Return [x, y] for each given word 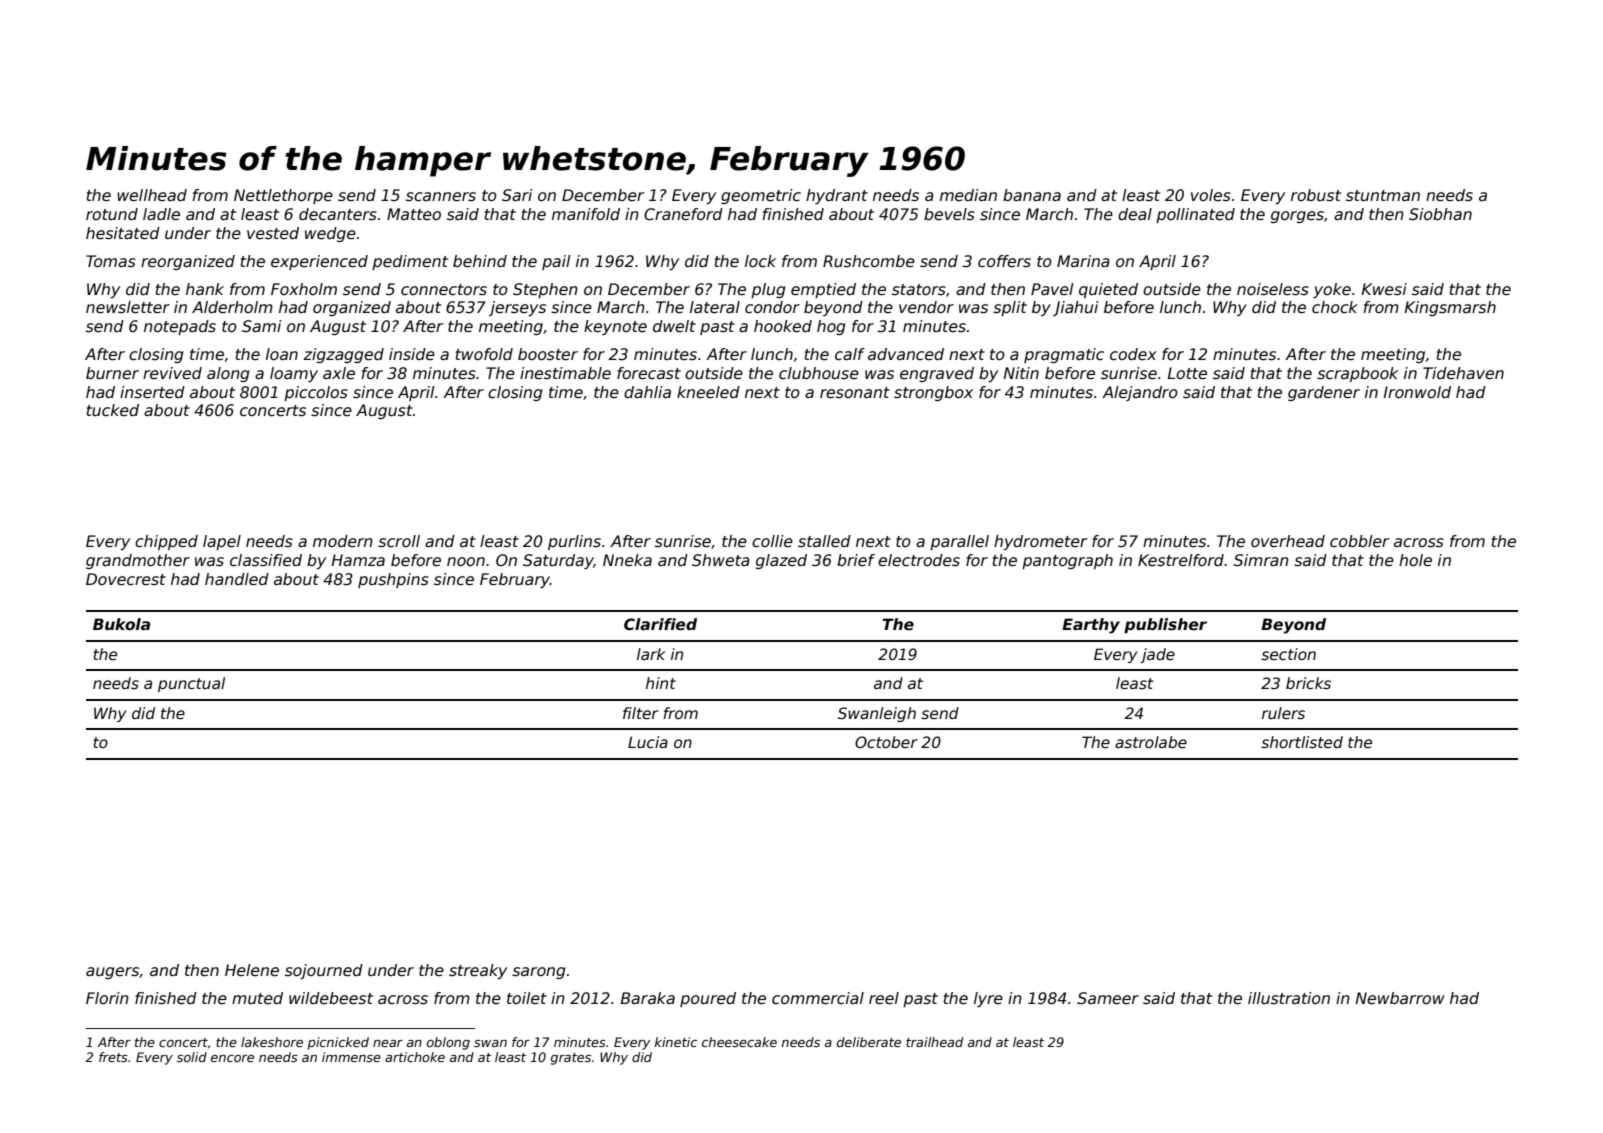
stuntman [1383, 195]
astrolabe [1151, 742]
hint [661, 683]
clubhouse [819, 373]
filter [641, 713]
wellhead [152, 195]
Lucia [648, 742]
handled [237, 579]
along [228, 374]
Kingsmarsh [1450, 308]
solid [192, 1057]
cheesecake [739, 1042]
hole [1415, 560]
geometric [761, 196]
